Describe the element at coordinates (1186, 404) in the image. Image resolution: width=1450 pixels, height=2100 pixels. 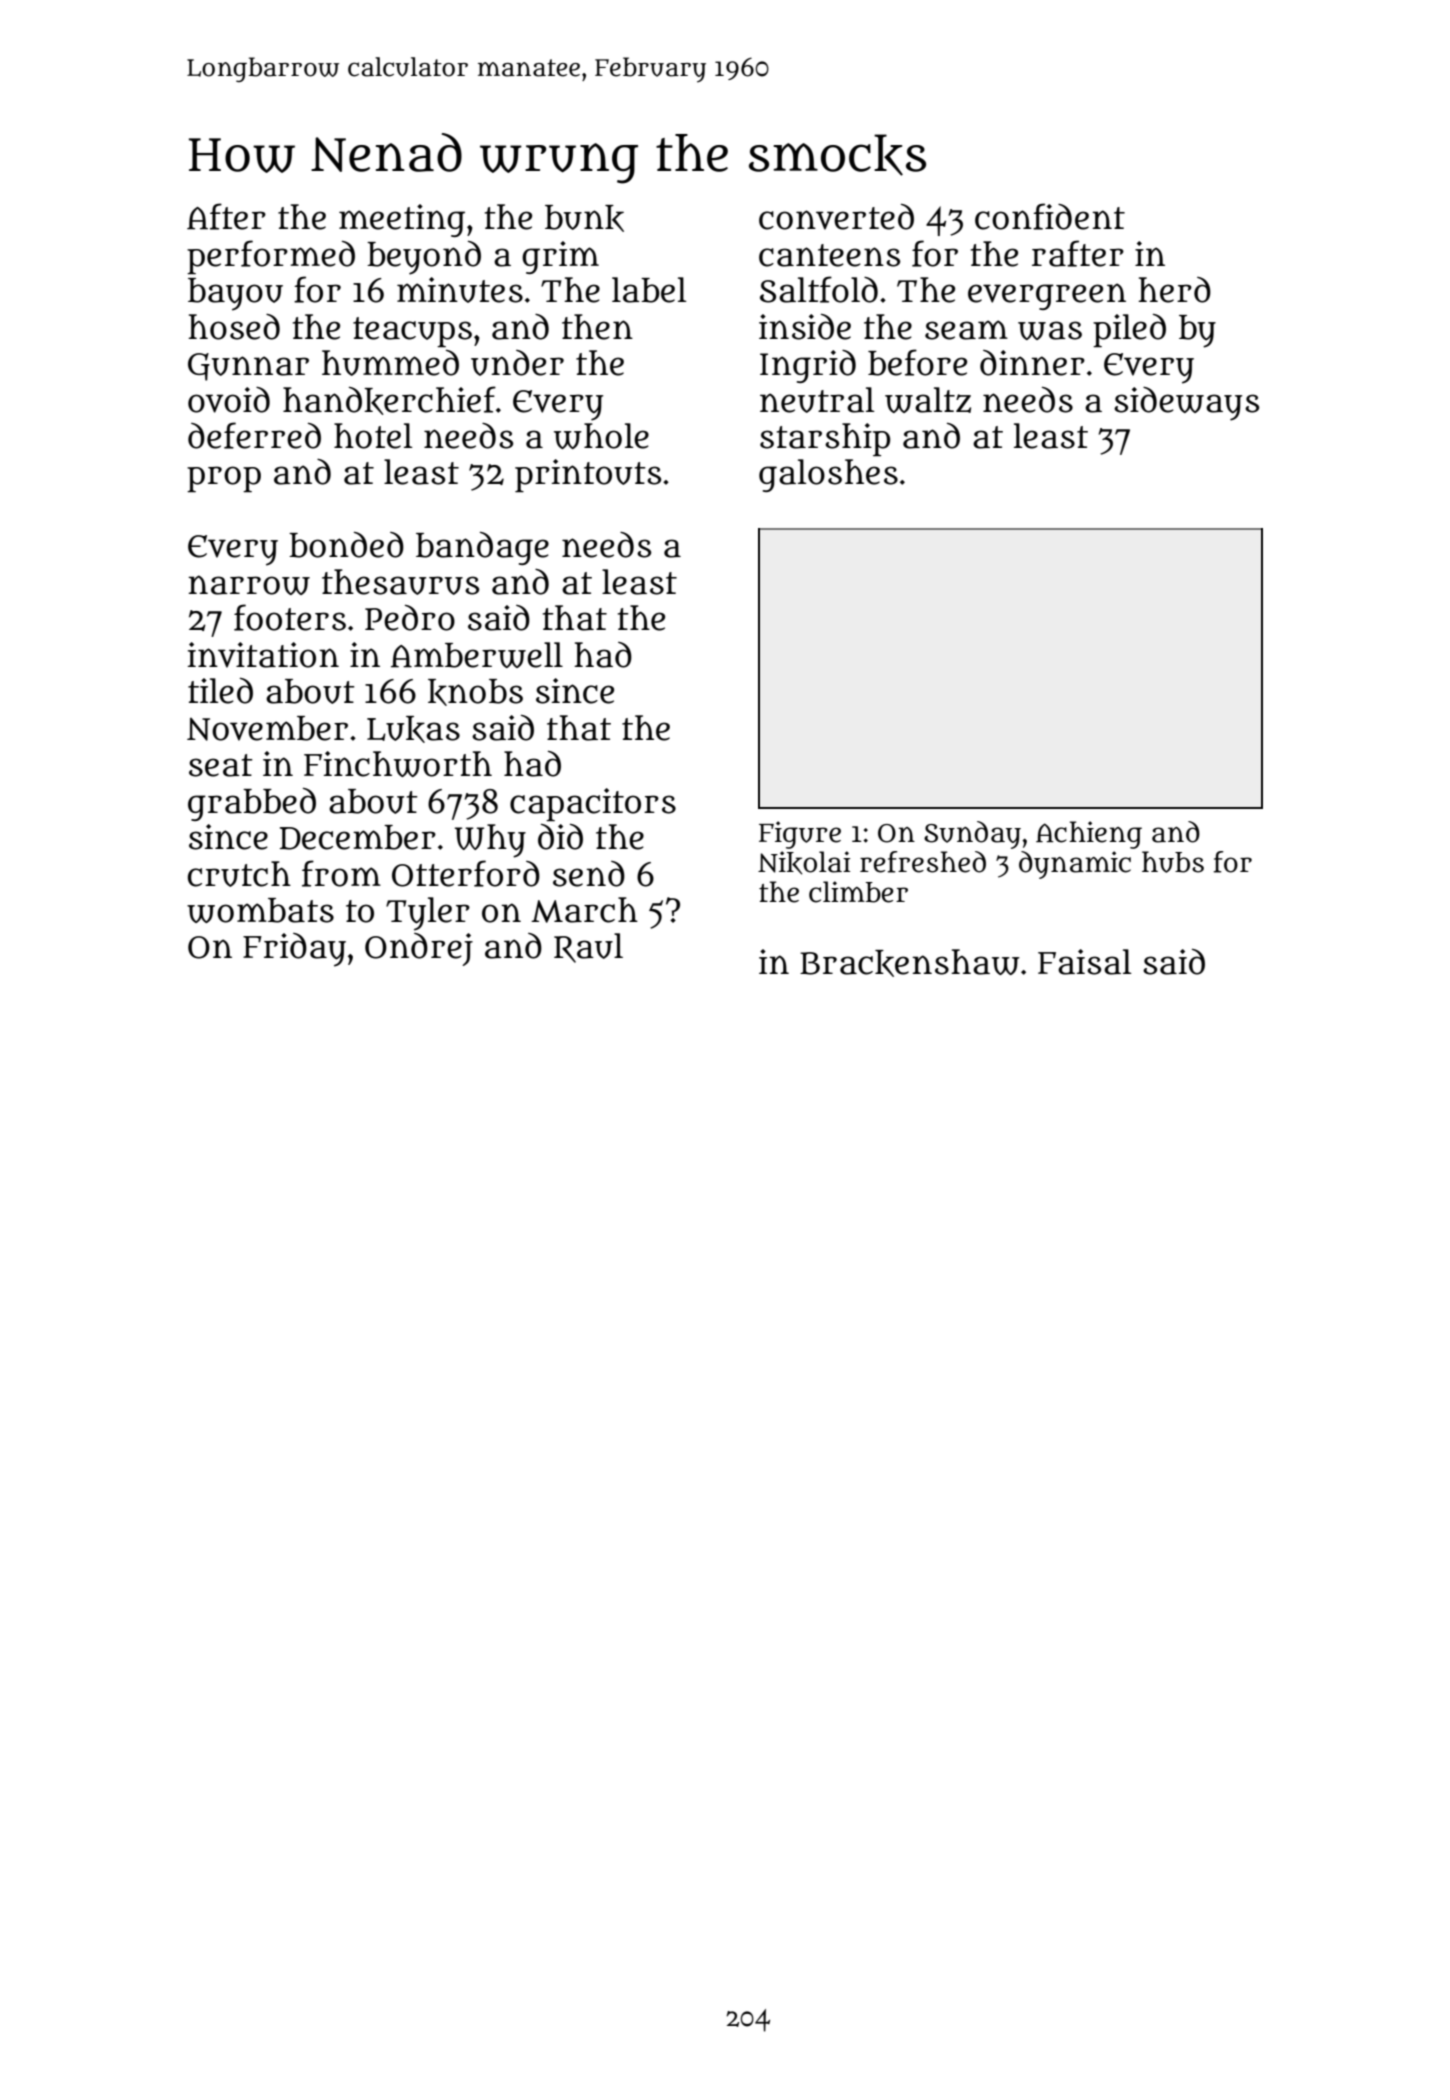
I see `sideways` at that location.
